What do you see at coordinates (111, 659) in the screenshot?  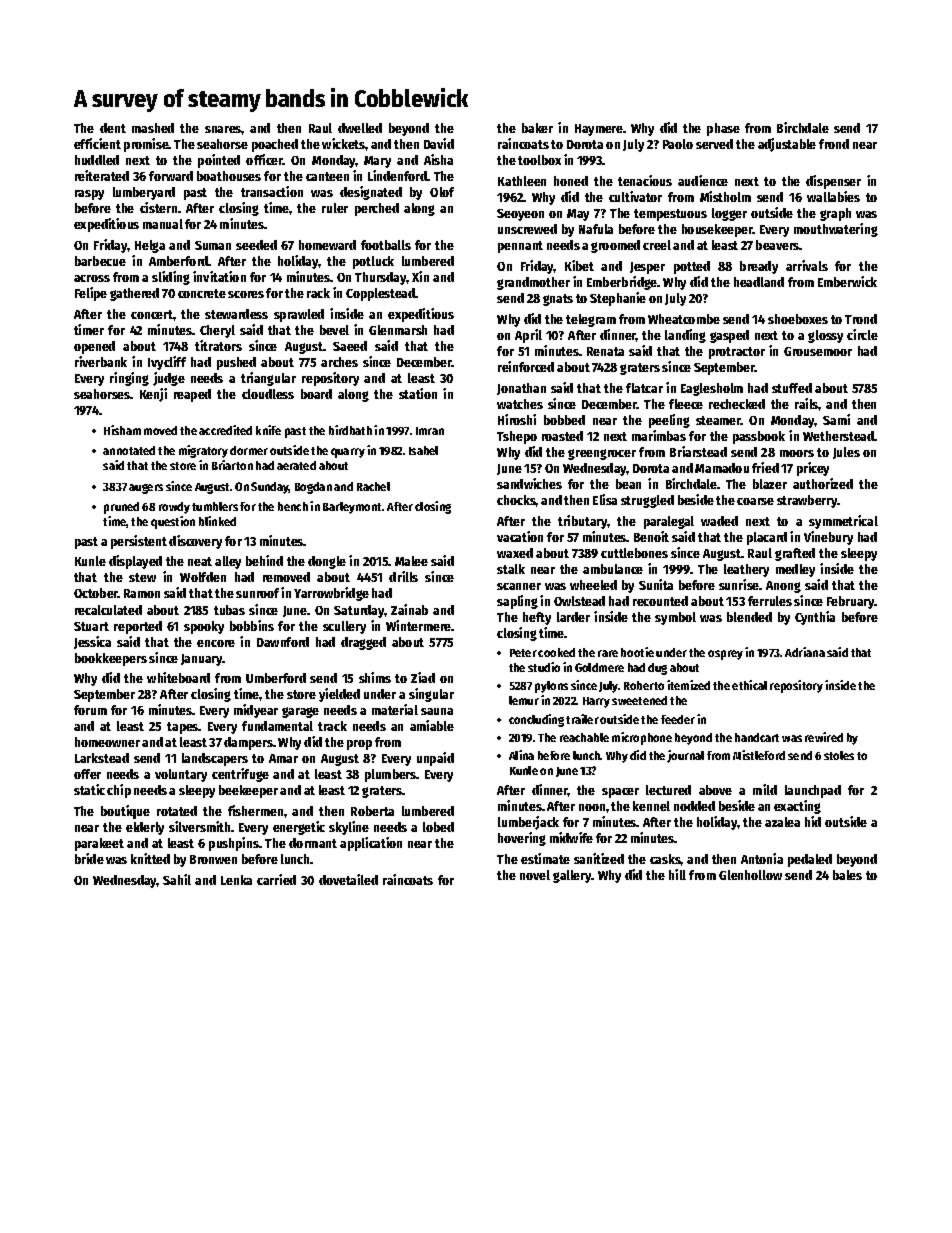 I see `bookkeepers` at bounding box center [111, 659].
